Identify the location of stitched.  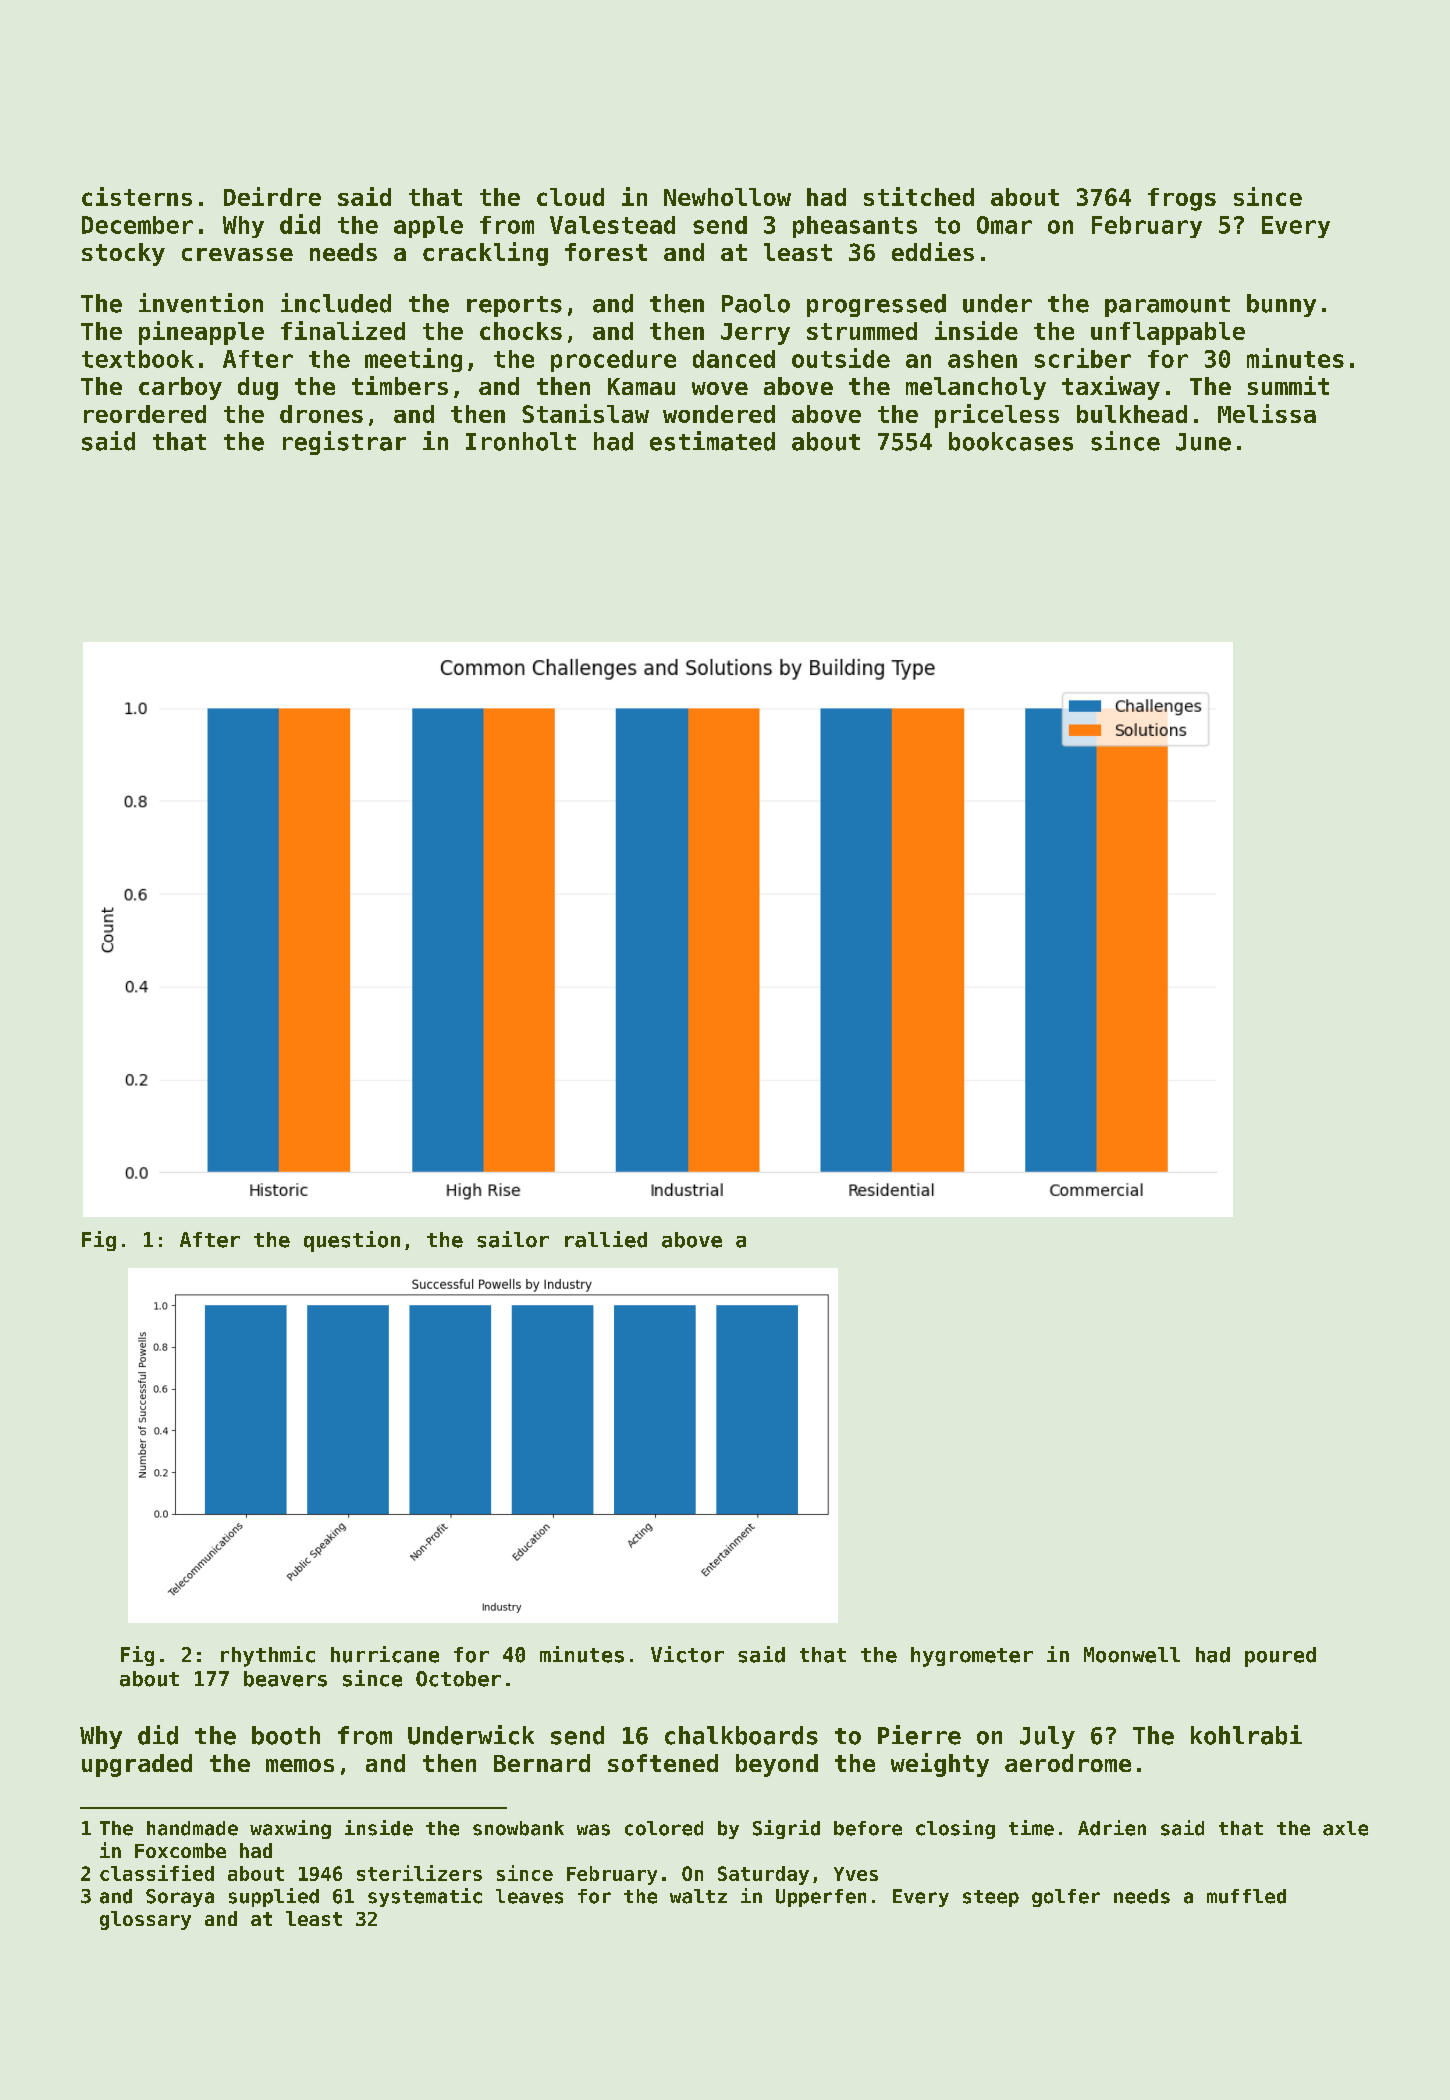
(919, 196).
